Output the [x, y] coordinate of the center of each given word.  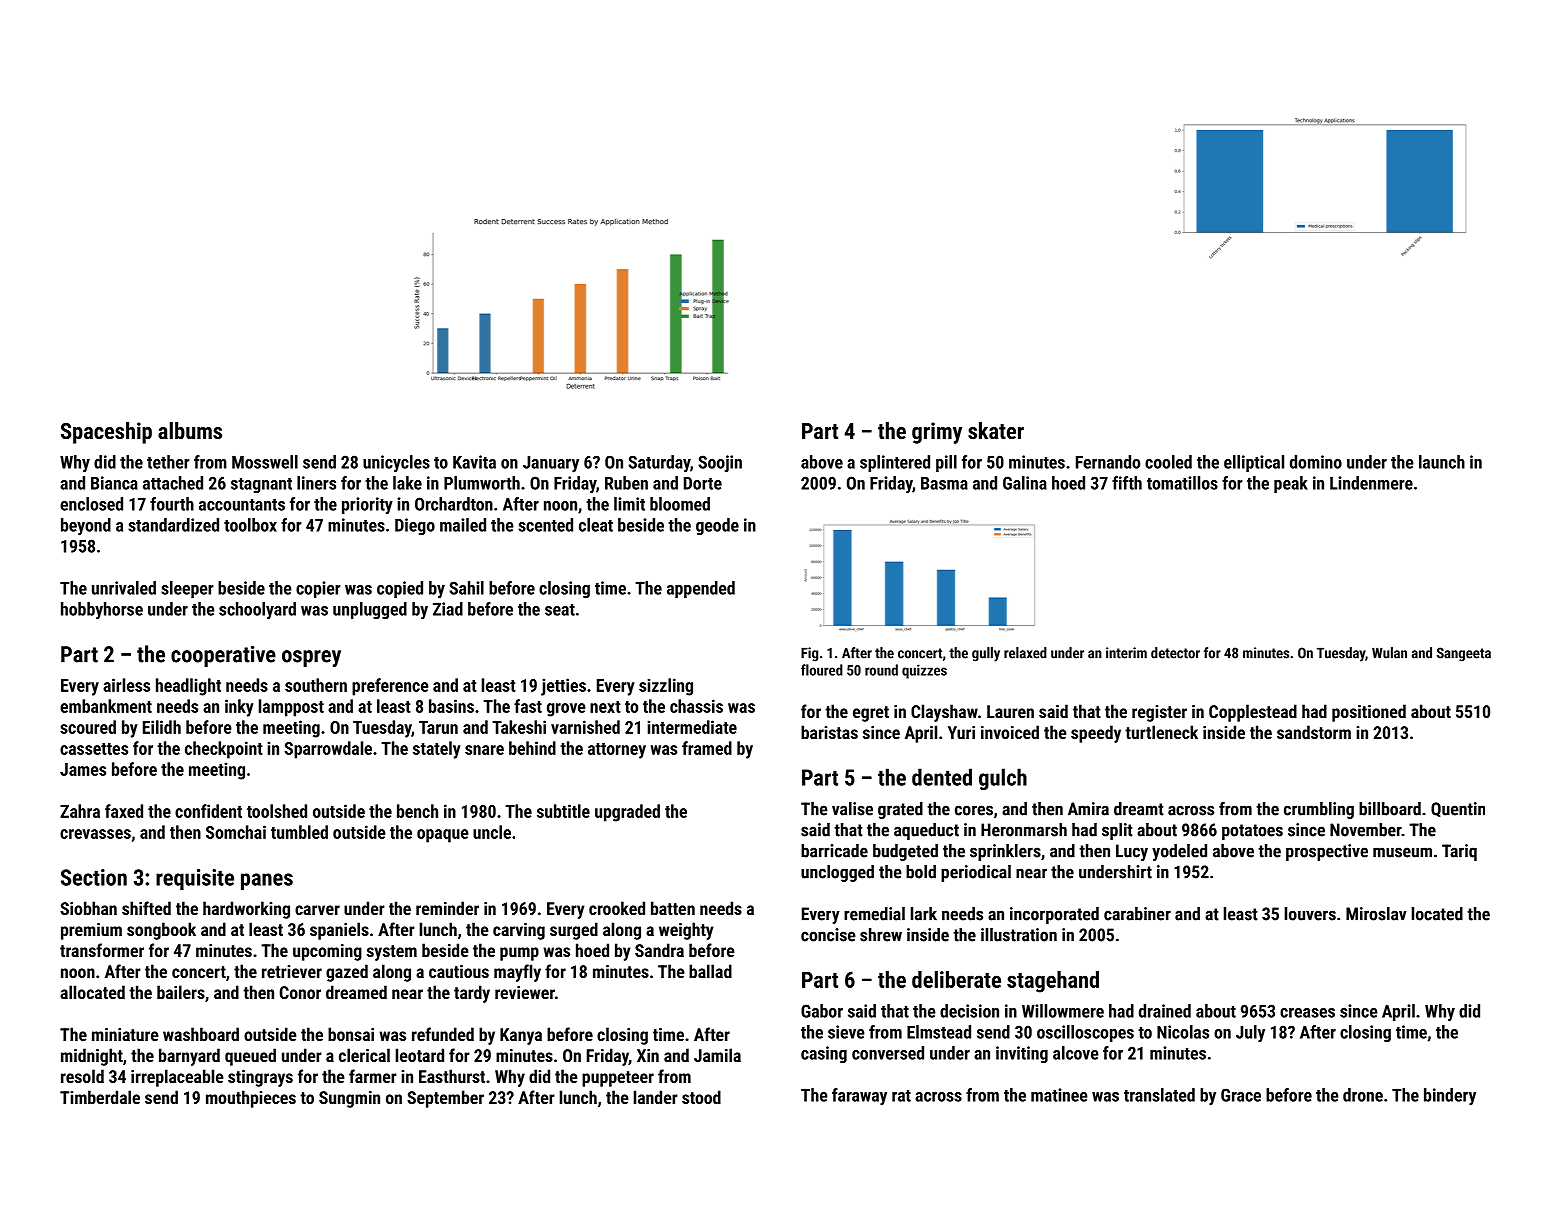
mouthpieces [251, 1099]
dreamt [1139, 809]
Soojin [720, 464]
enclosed [91, 504]
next [605, 707]
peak [1291, 484]
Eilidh [162, 727]
